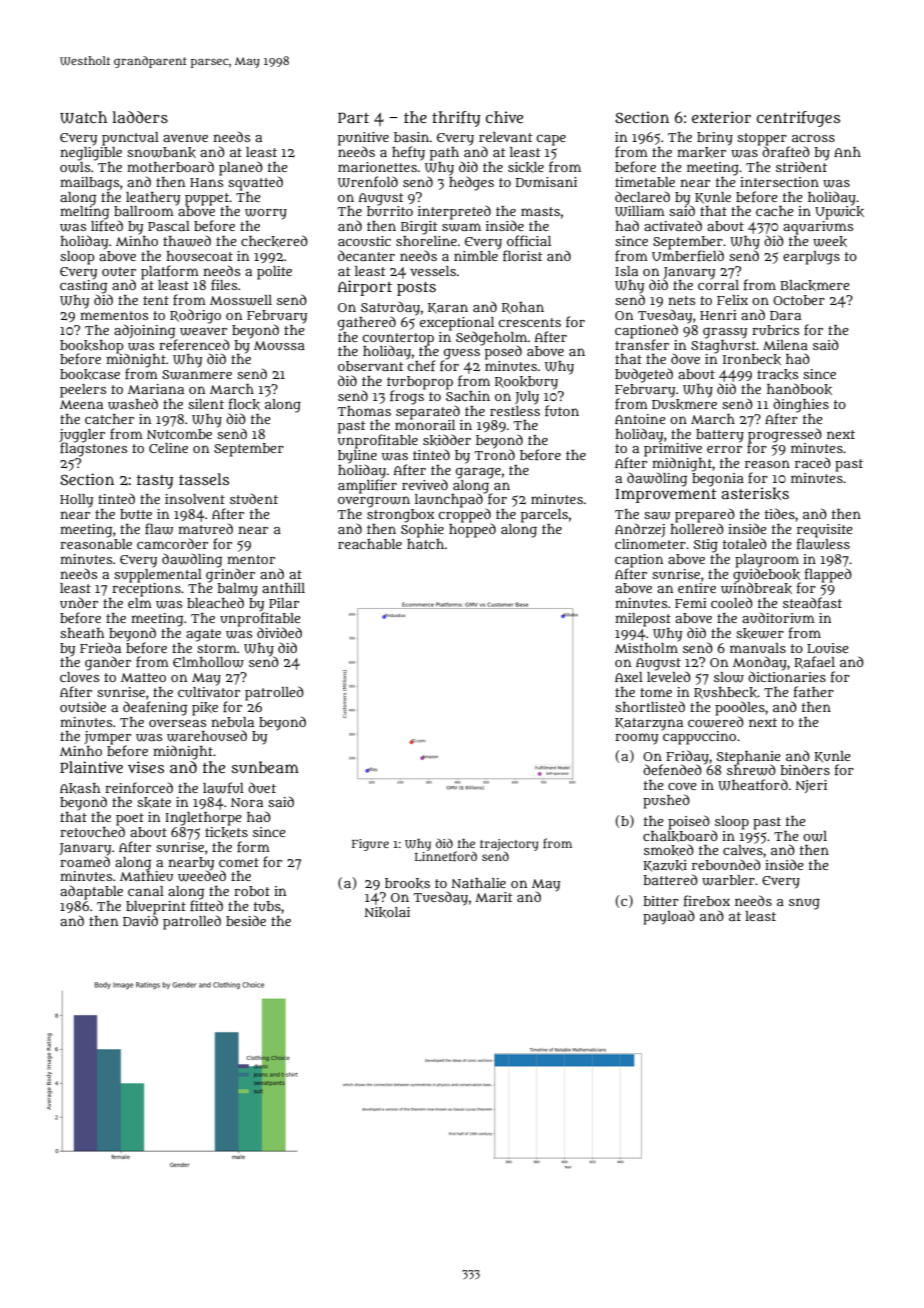 The height and width of the screenshot is (1308, 924). Describe the element at coordinates (755, 493) in the screenshot. I see `asterisks` at that location.
